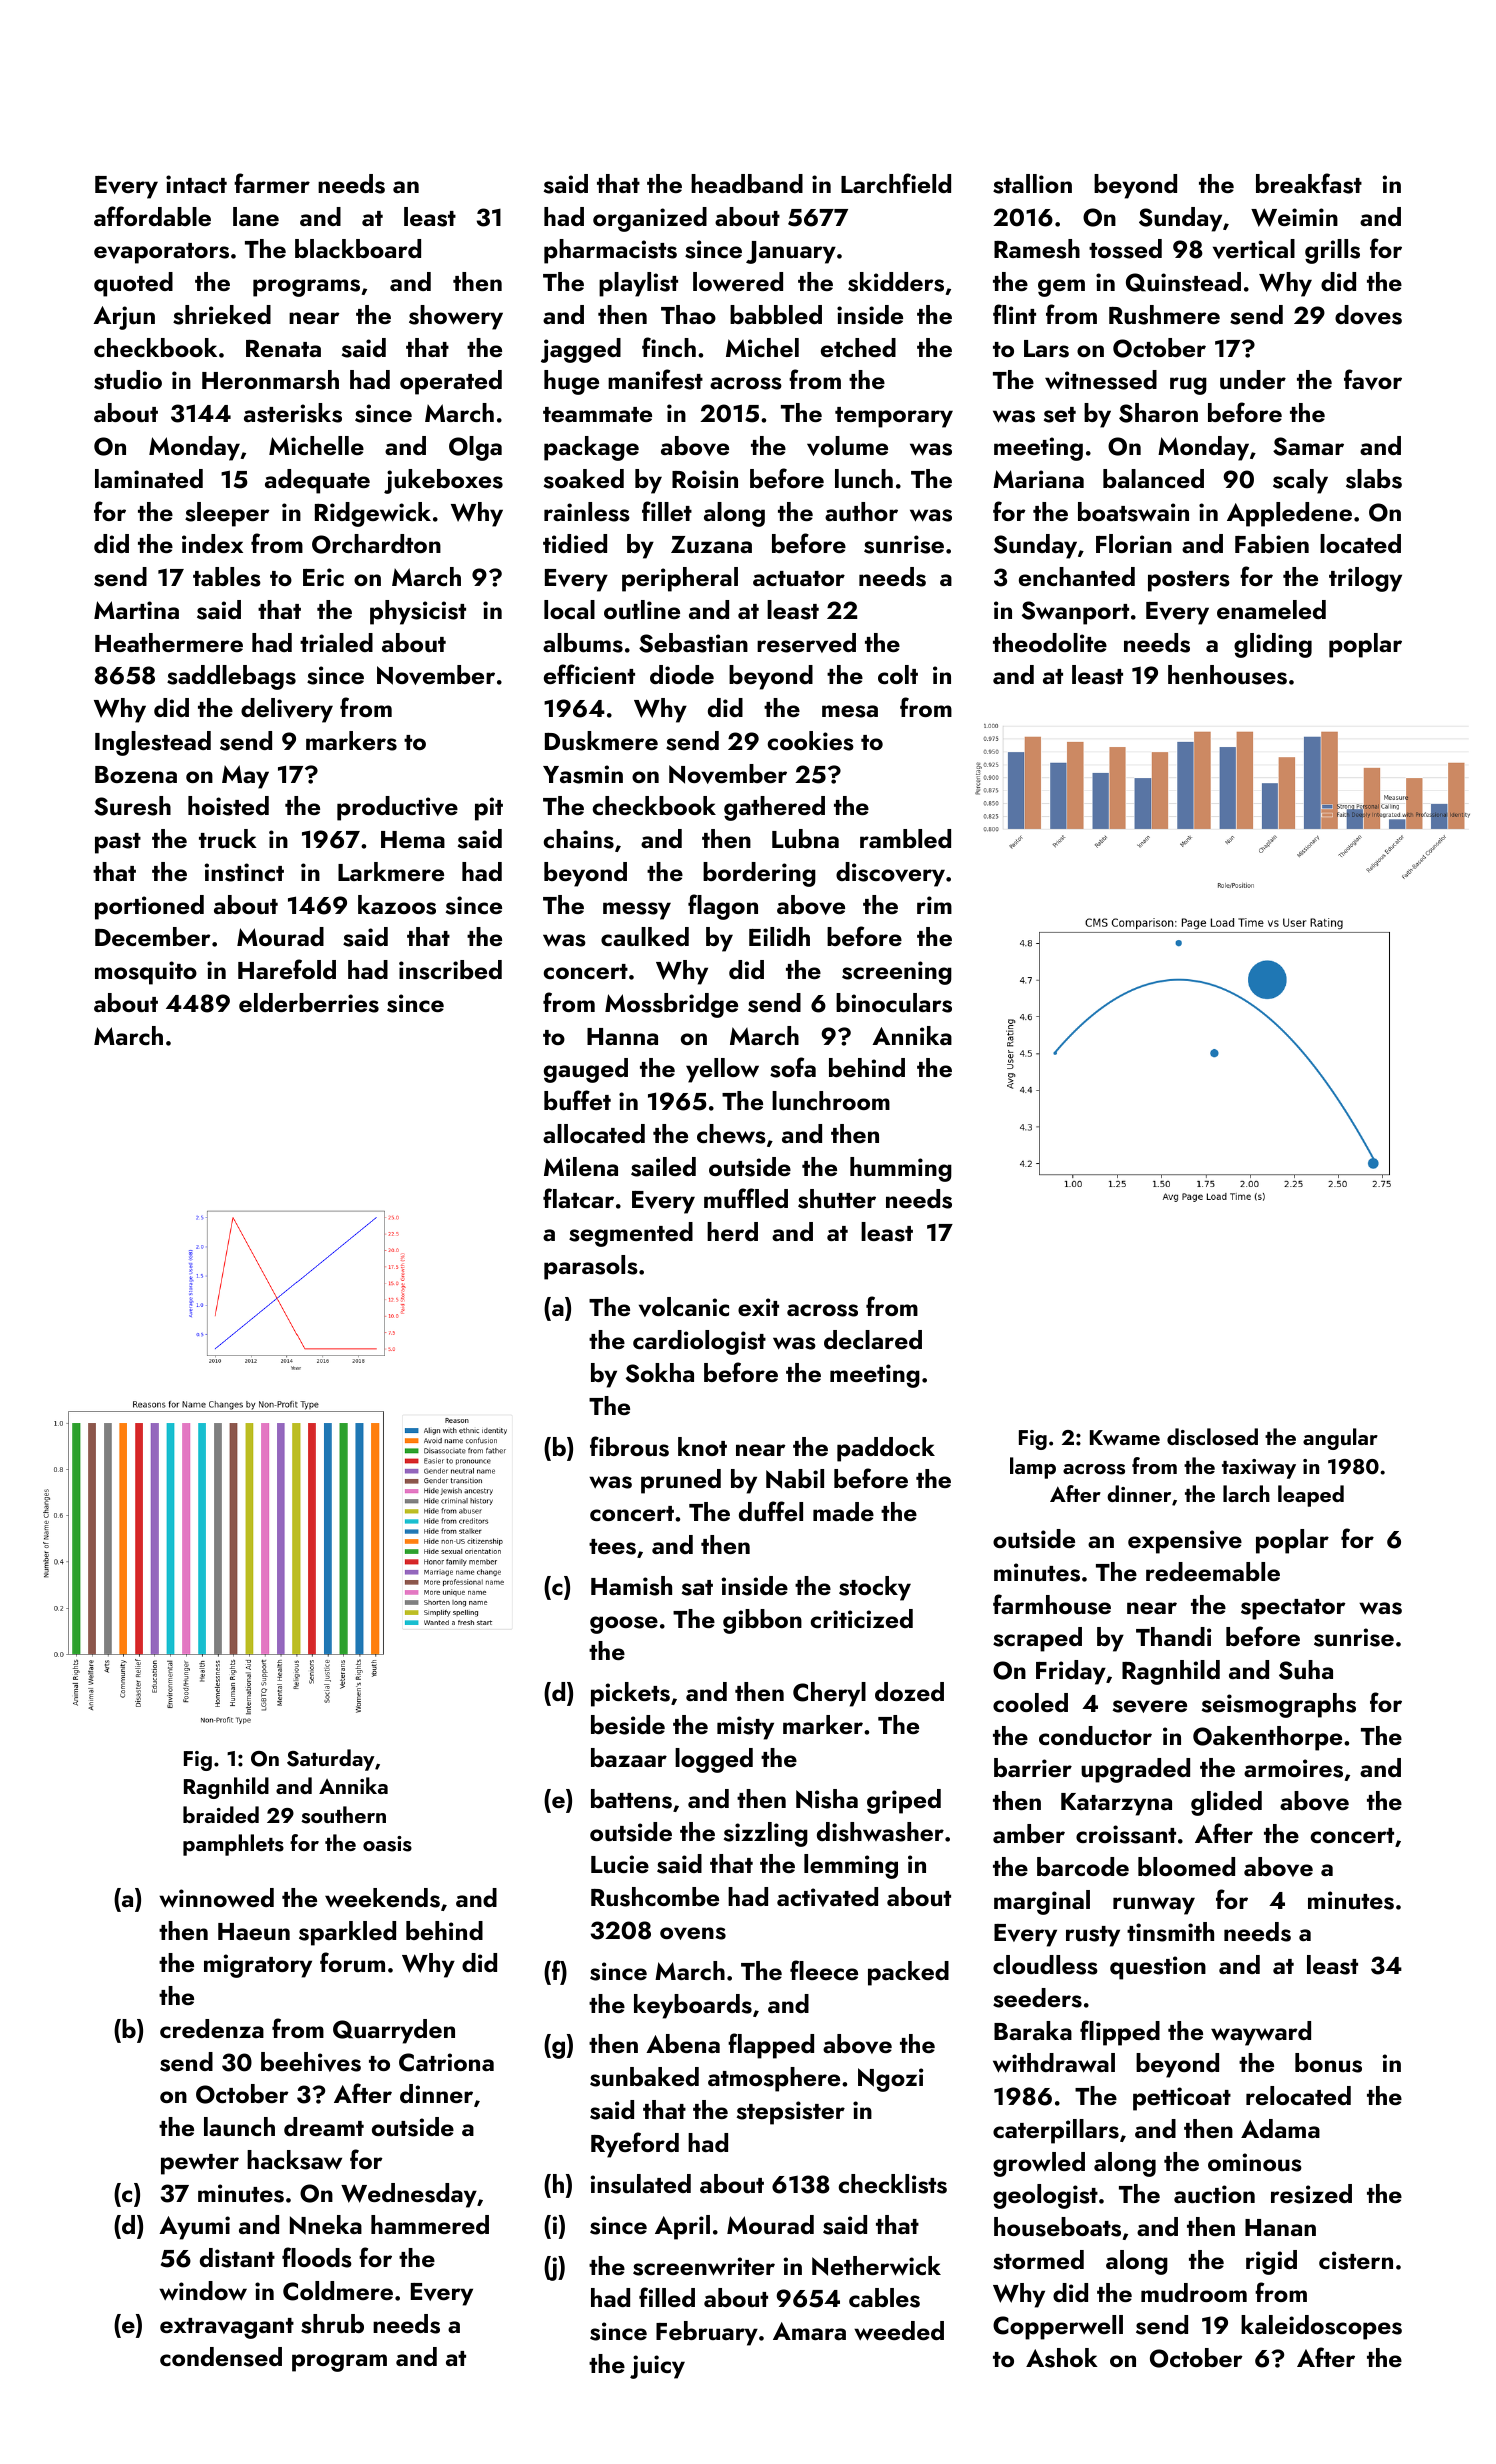 This screenshot has height=2464, width=1496. Describe the element at coordinates (1340, 1439) in the screenshot. I see `angular` at that location.
